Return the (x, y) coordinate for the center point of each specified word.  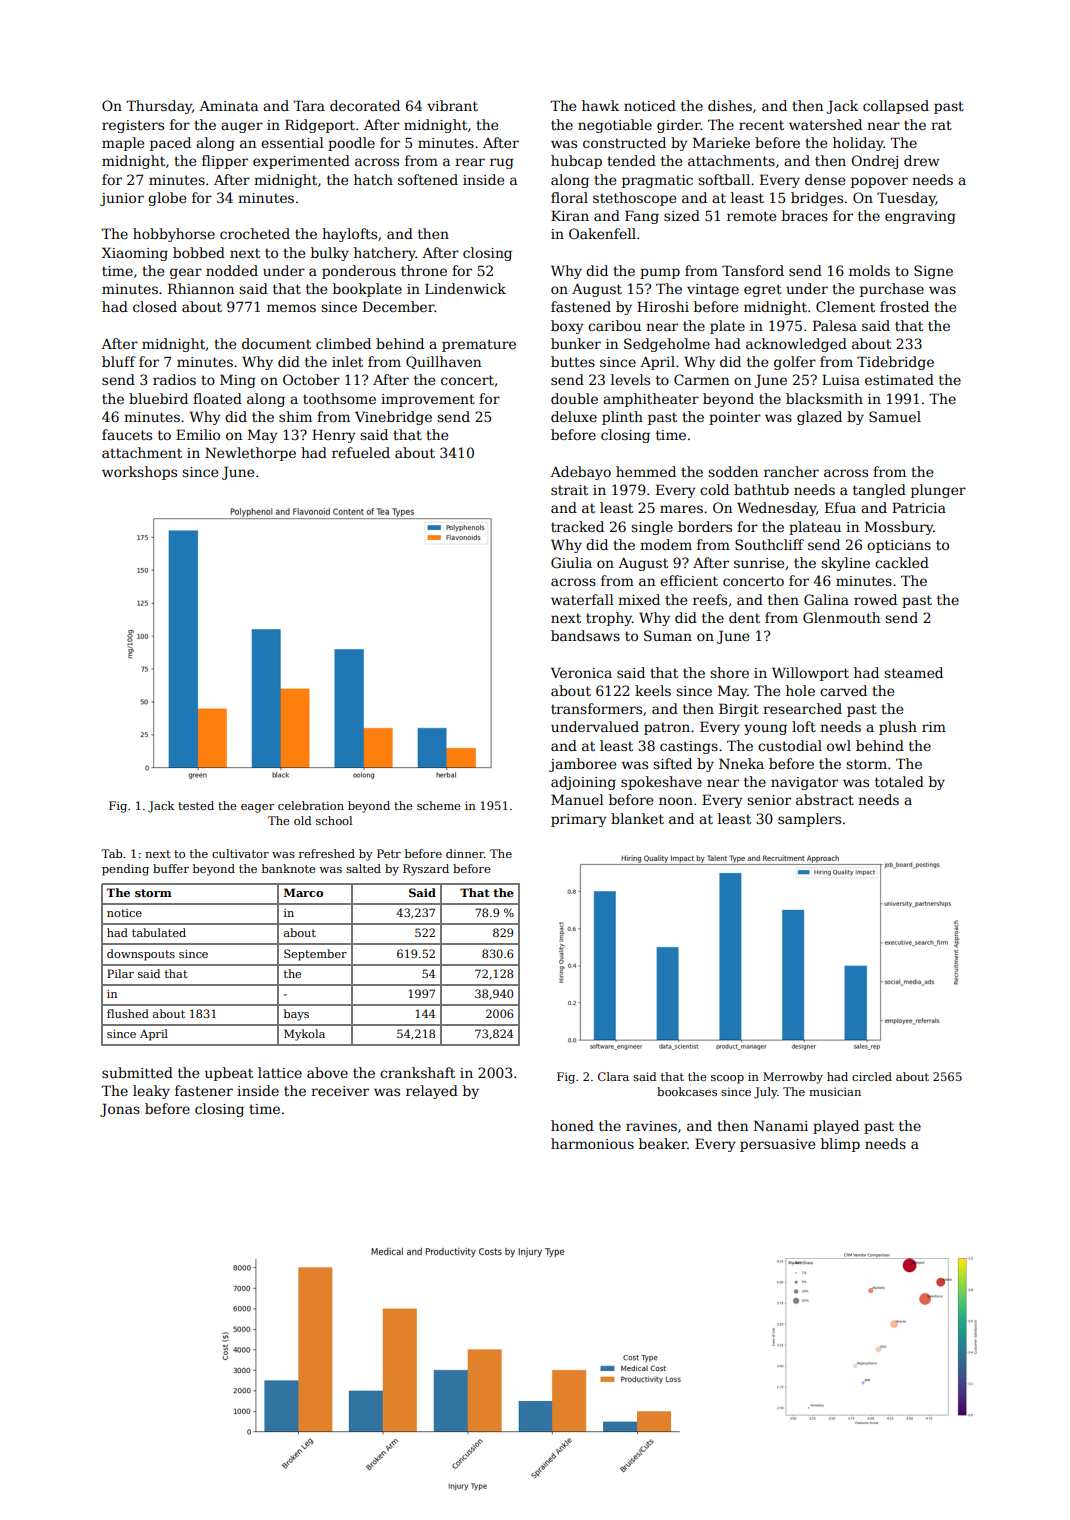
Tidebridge (895, 363)
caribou (614, 325)
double (574, 398)
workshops (139, 473)
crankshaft (417, 1072)
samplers (809, 820)
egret (763, 290)
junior (122, 199)
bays (296, 1015)
